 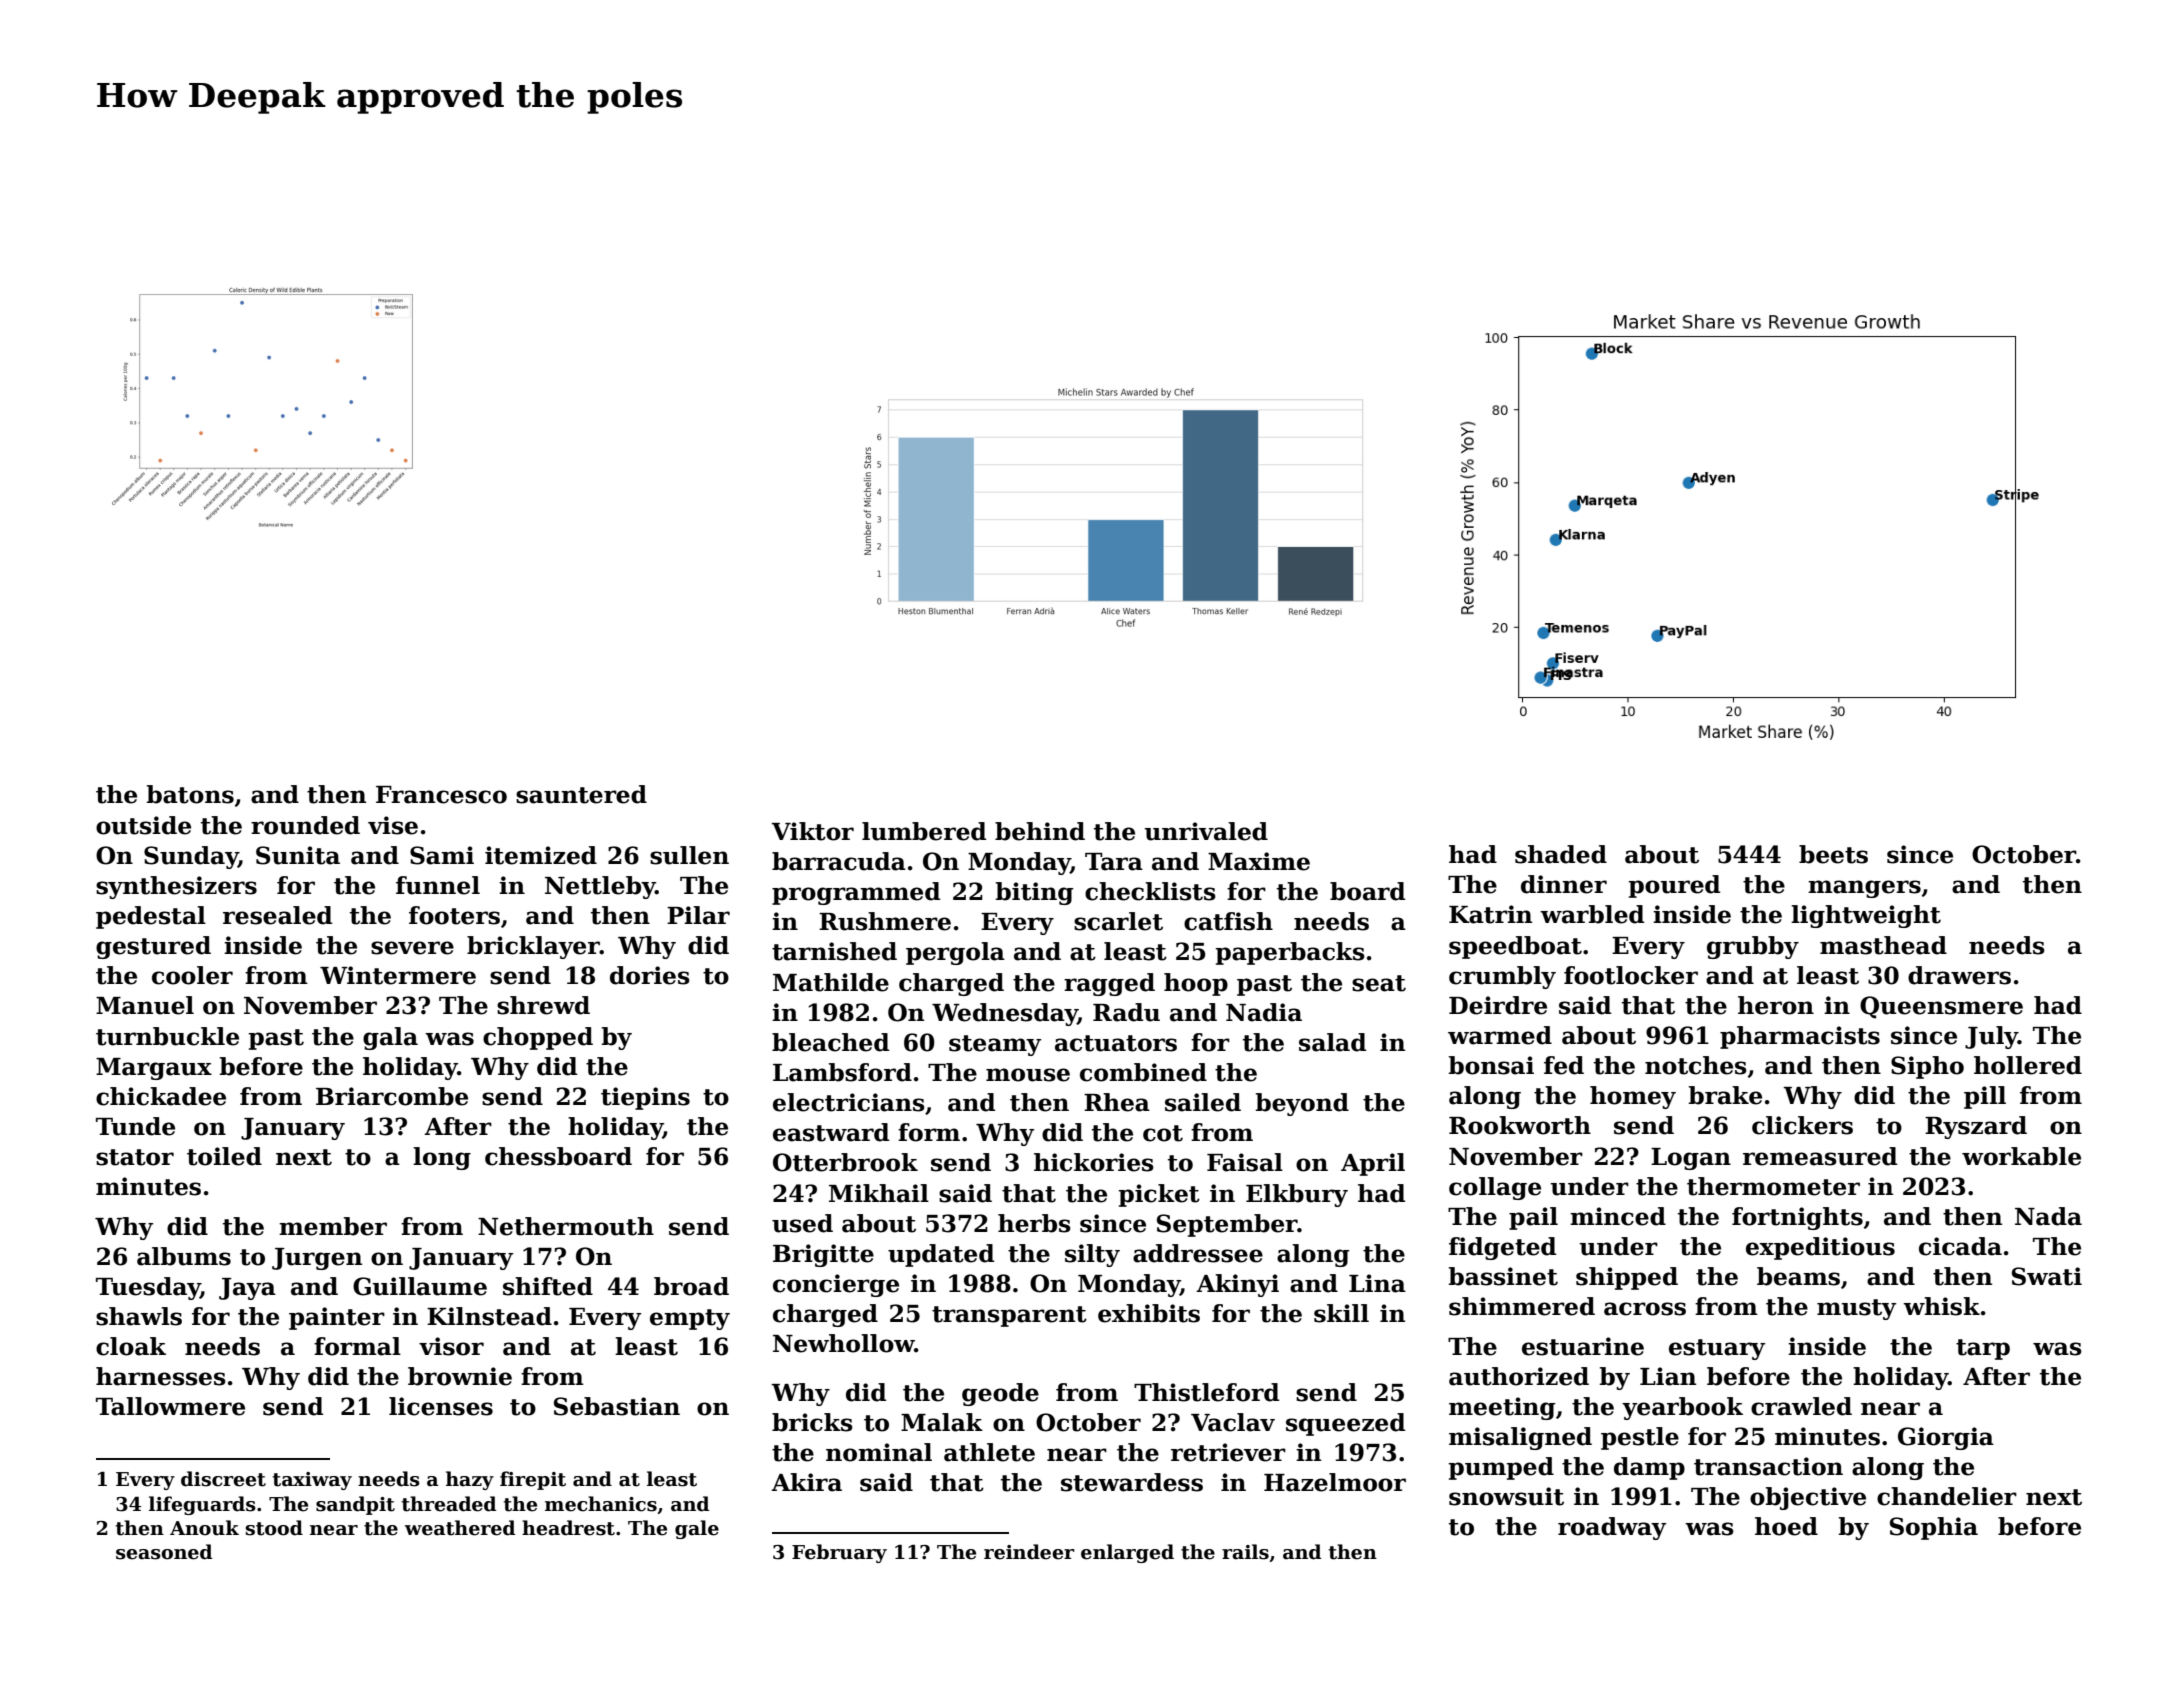 What do you see at coordinates (1237, 1285) in the screenshot?
I see `Akinyi` at bounding box center [1237, 1285].
